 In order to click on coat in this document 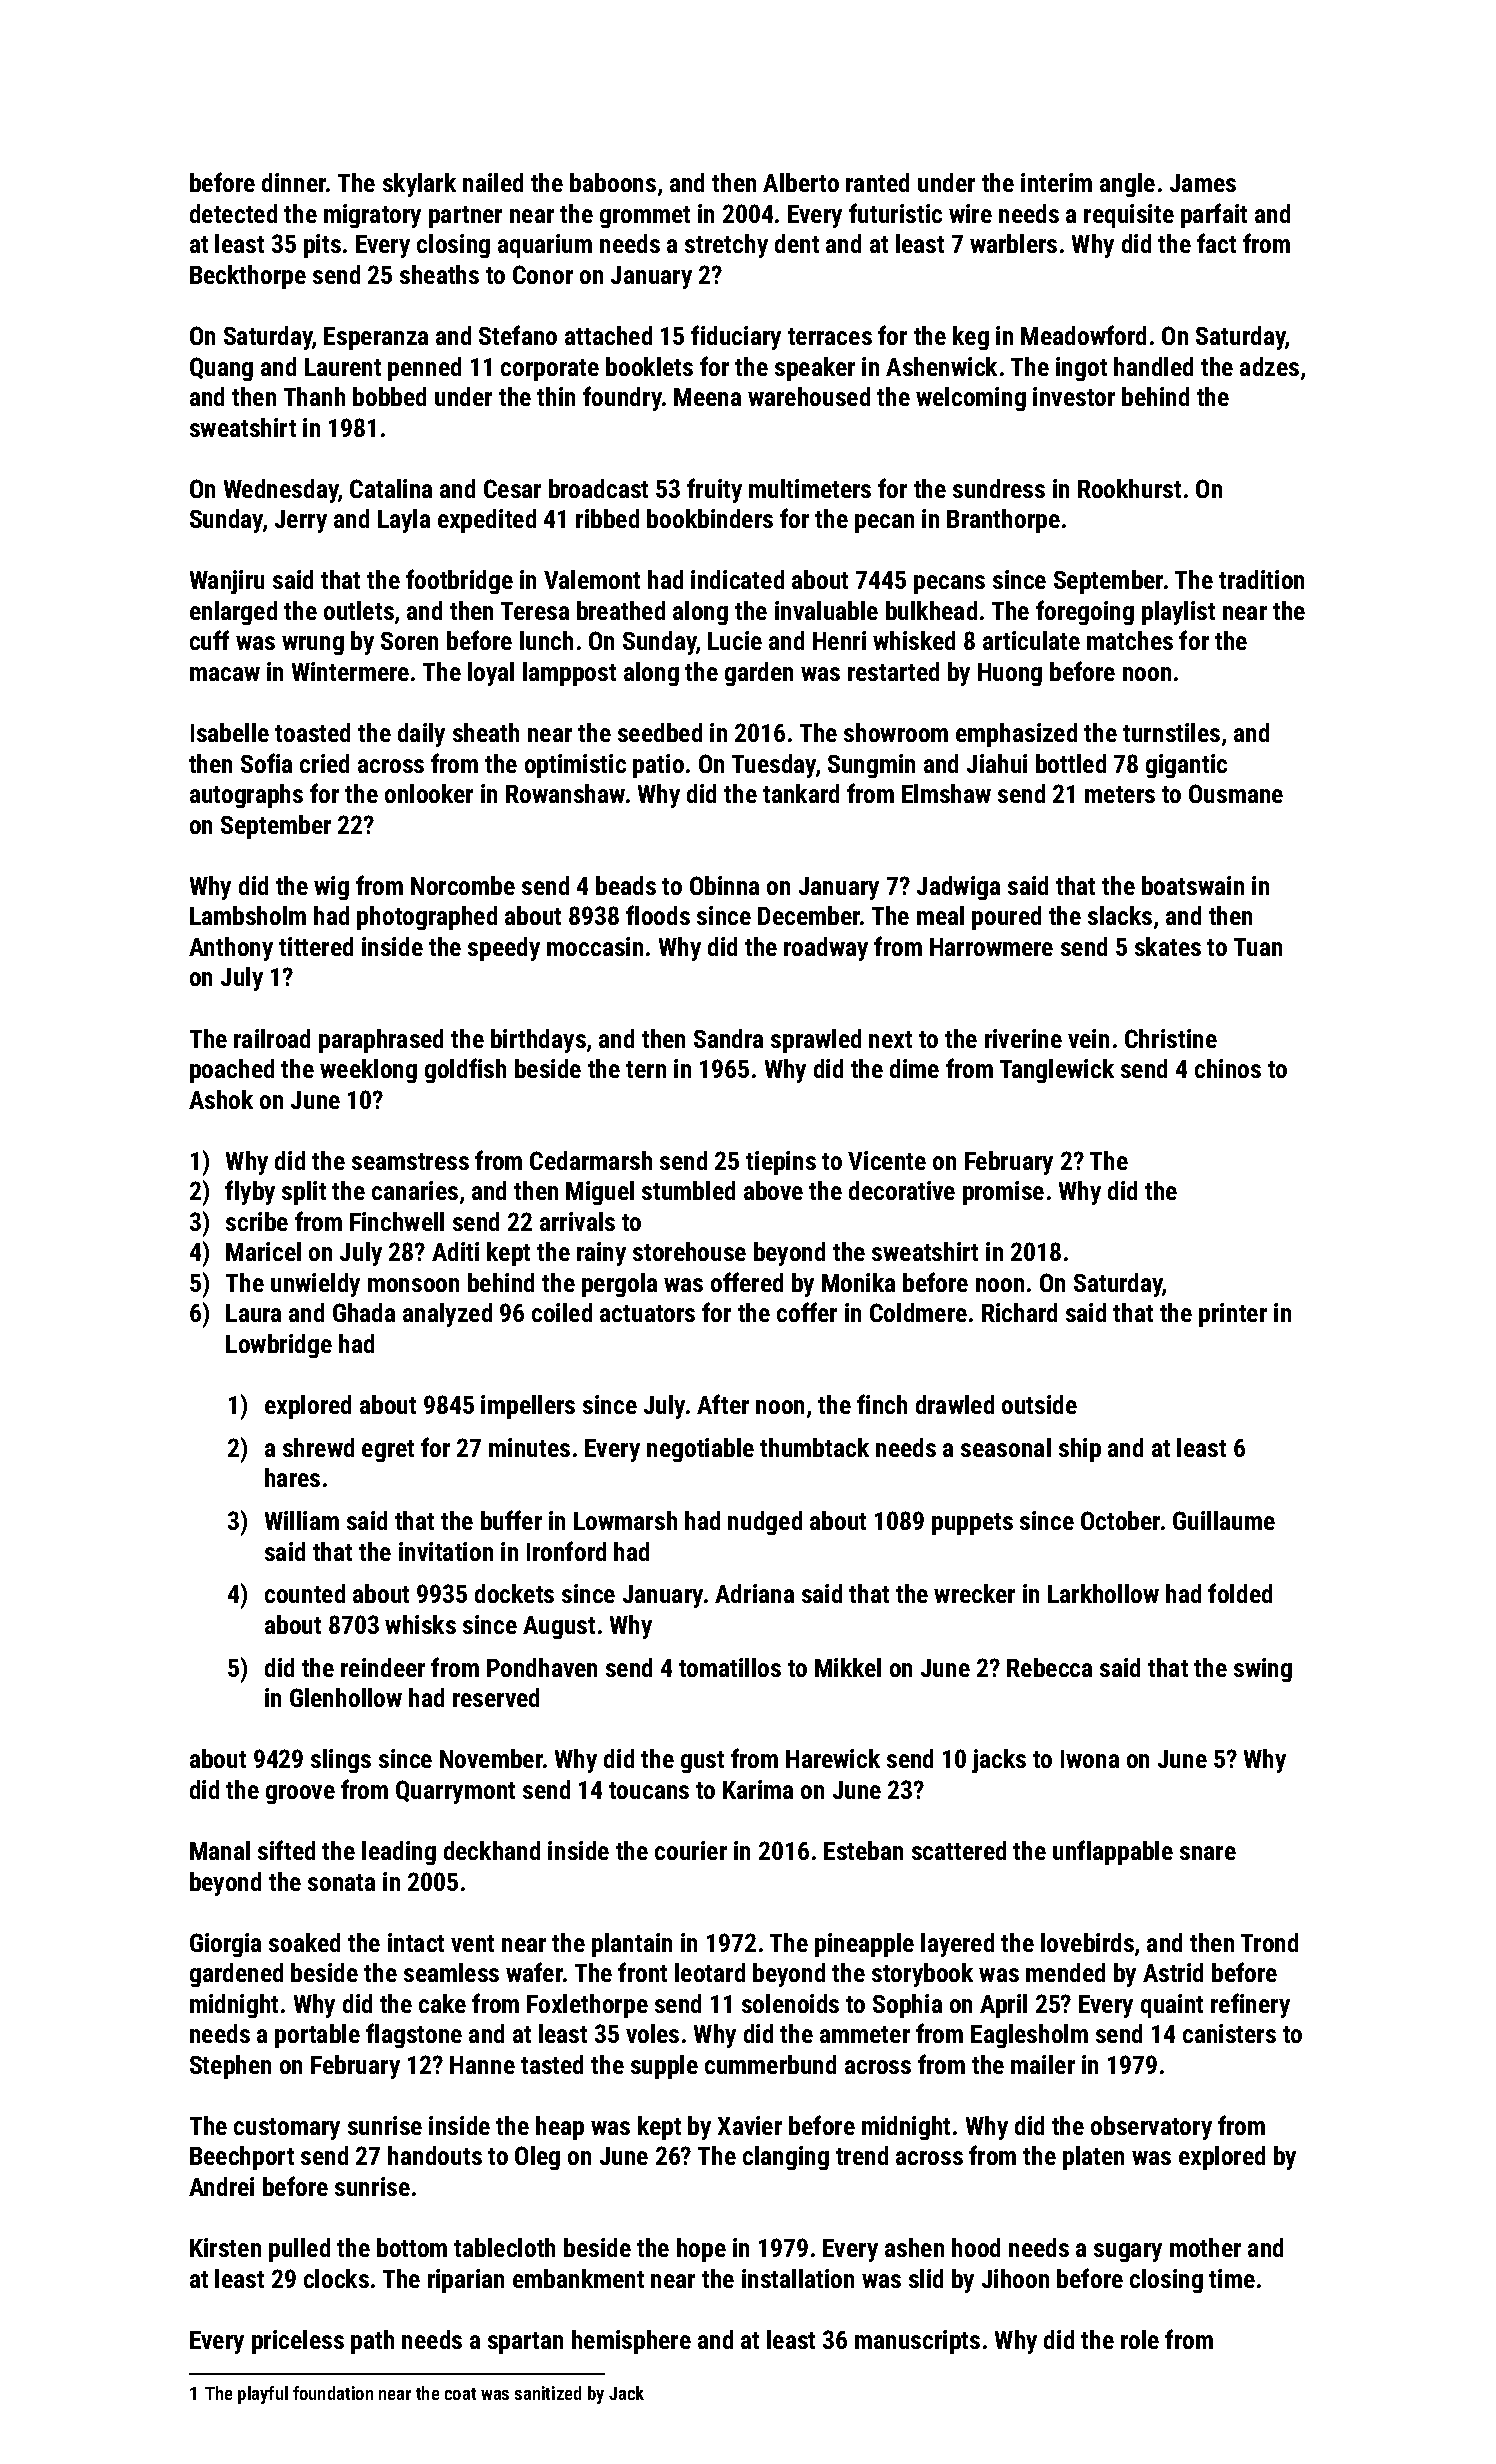, I will do `click(460, 2394)`.
